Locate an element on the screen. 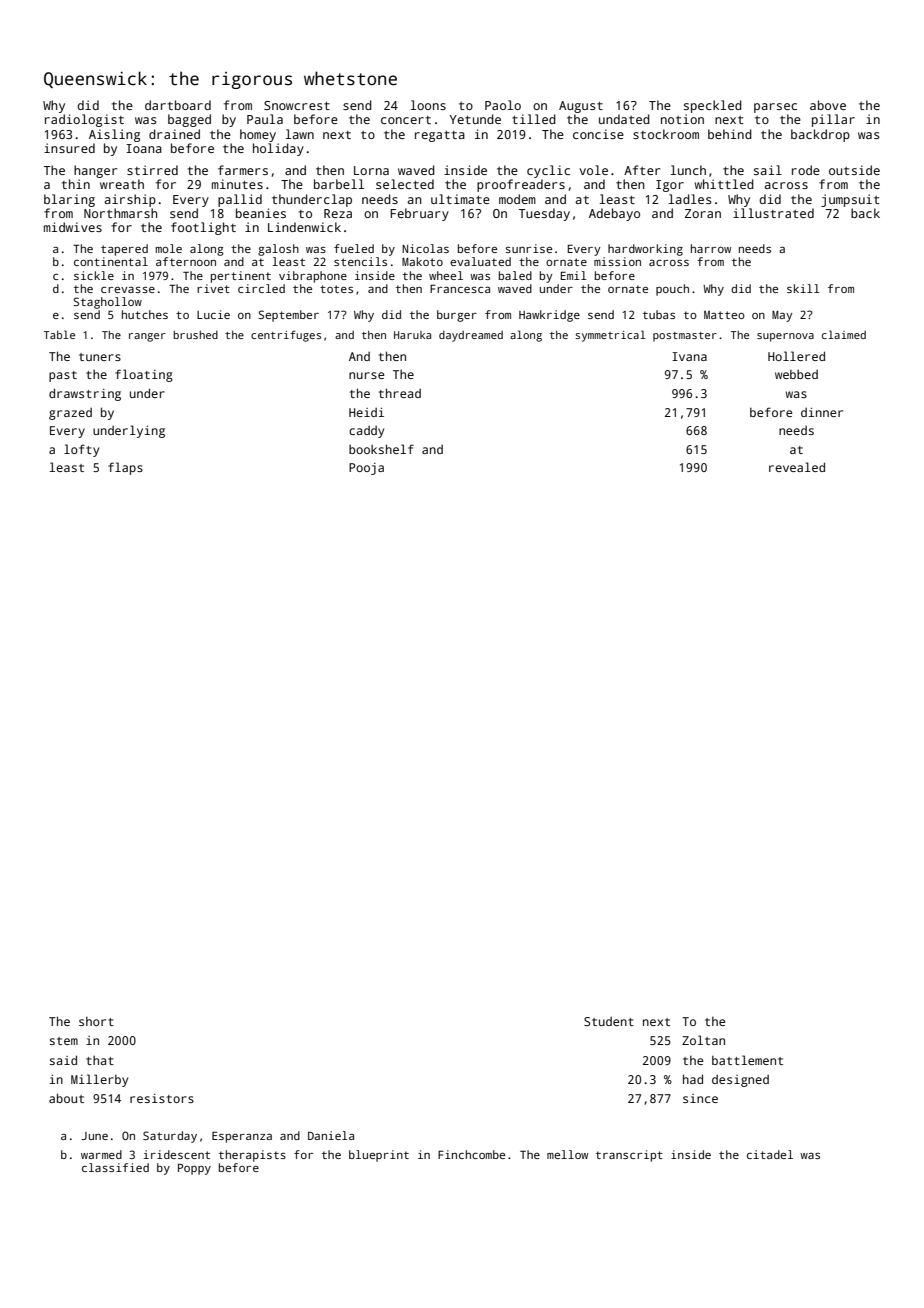 This screenshot has width=924, height=1308. flaps is located at coordinates (125, 468).
